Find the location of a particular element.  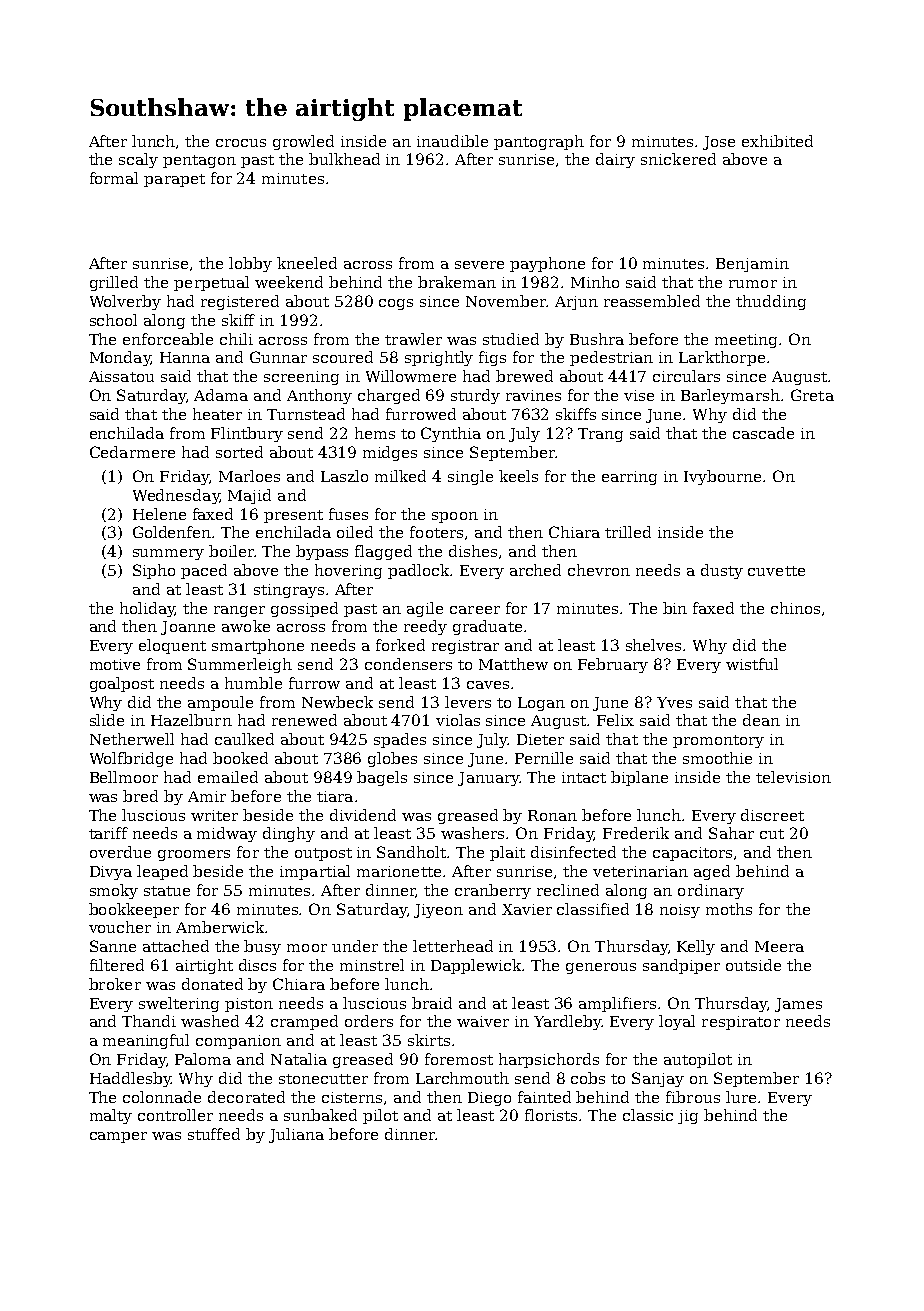

under is located at coordinates (355, 946).
